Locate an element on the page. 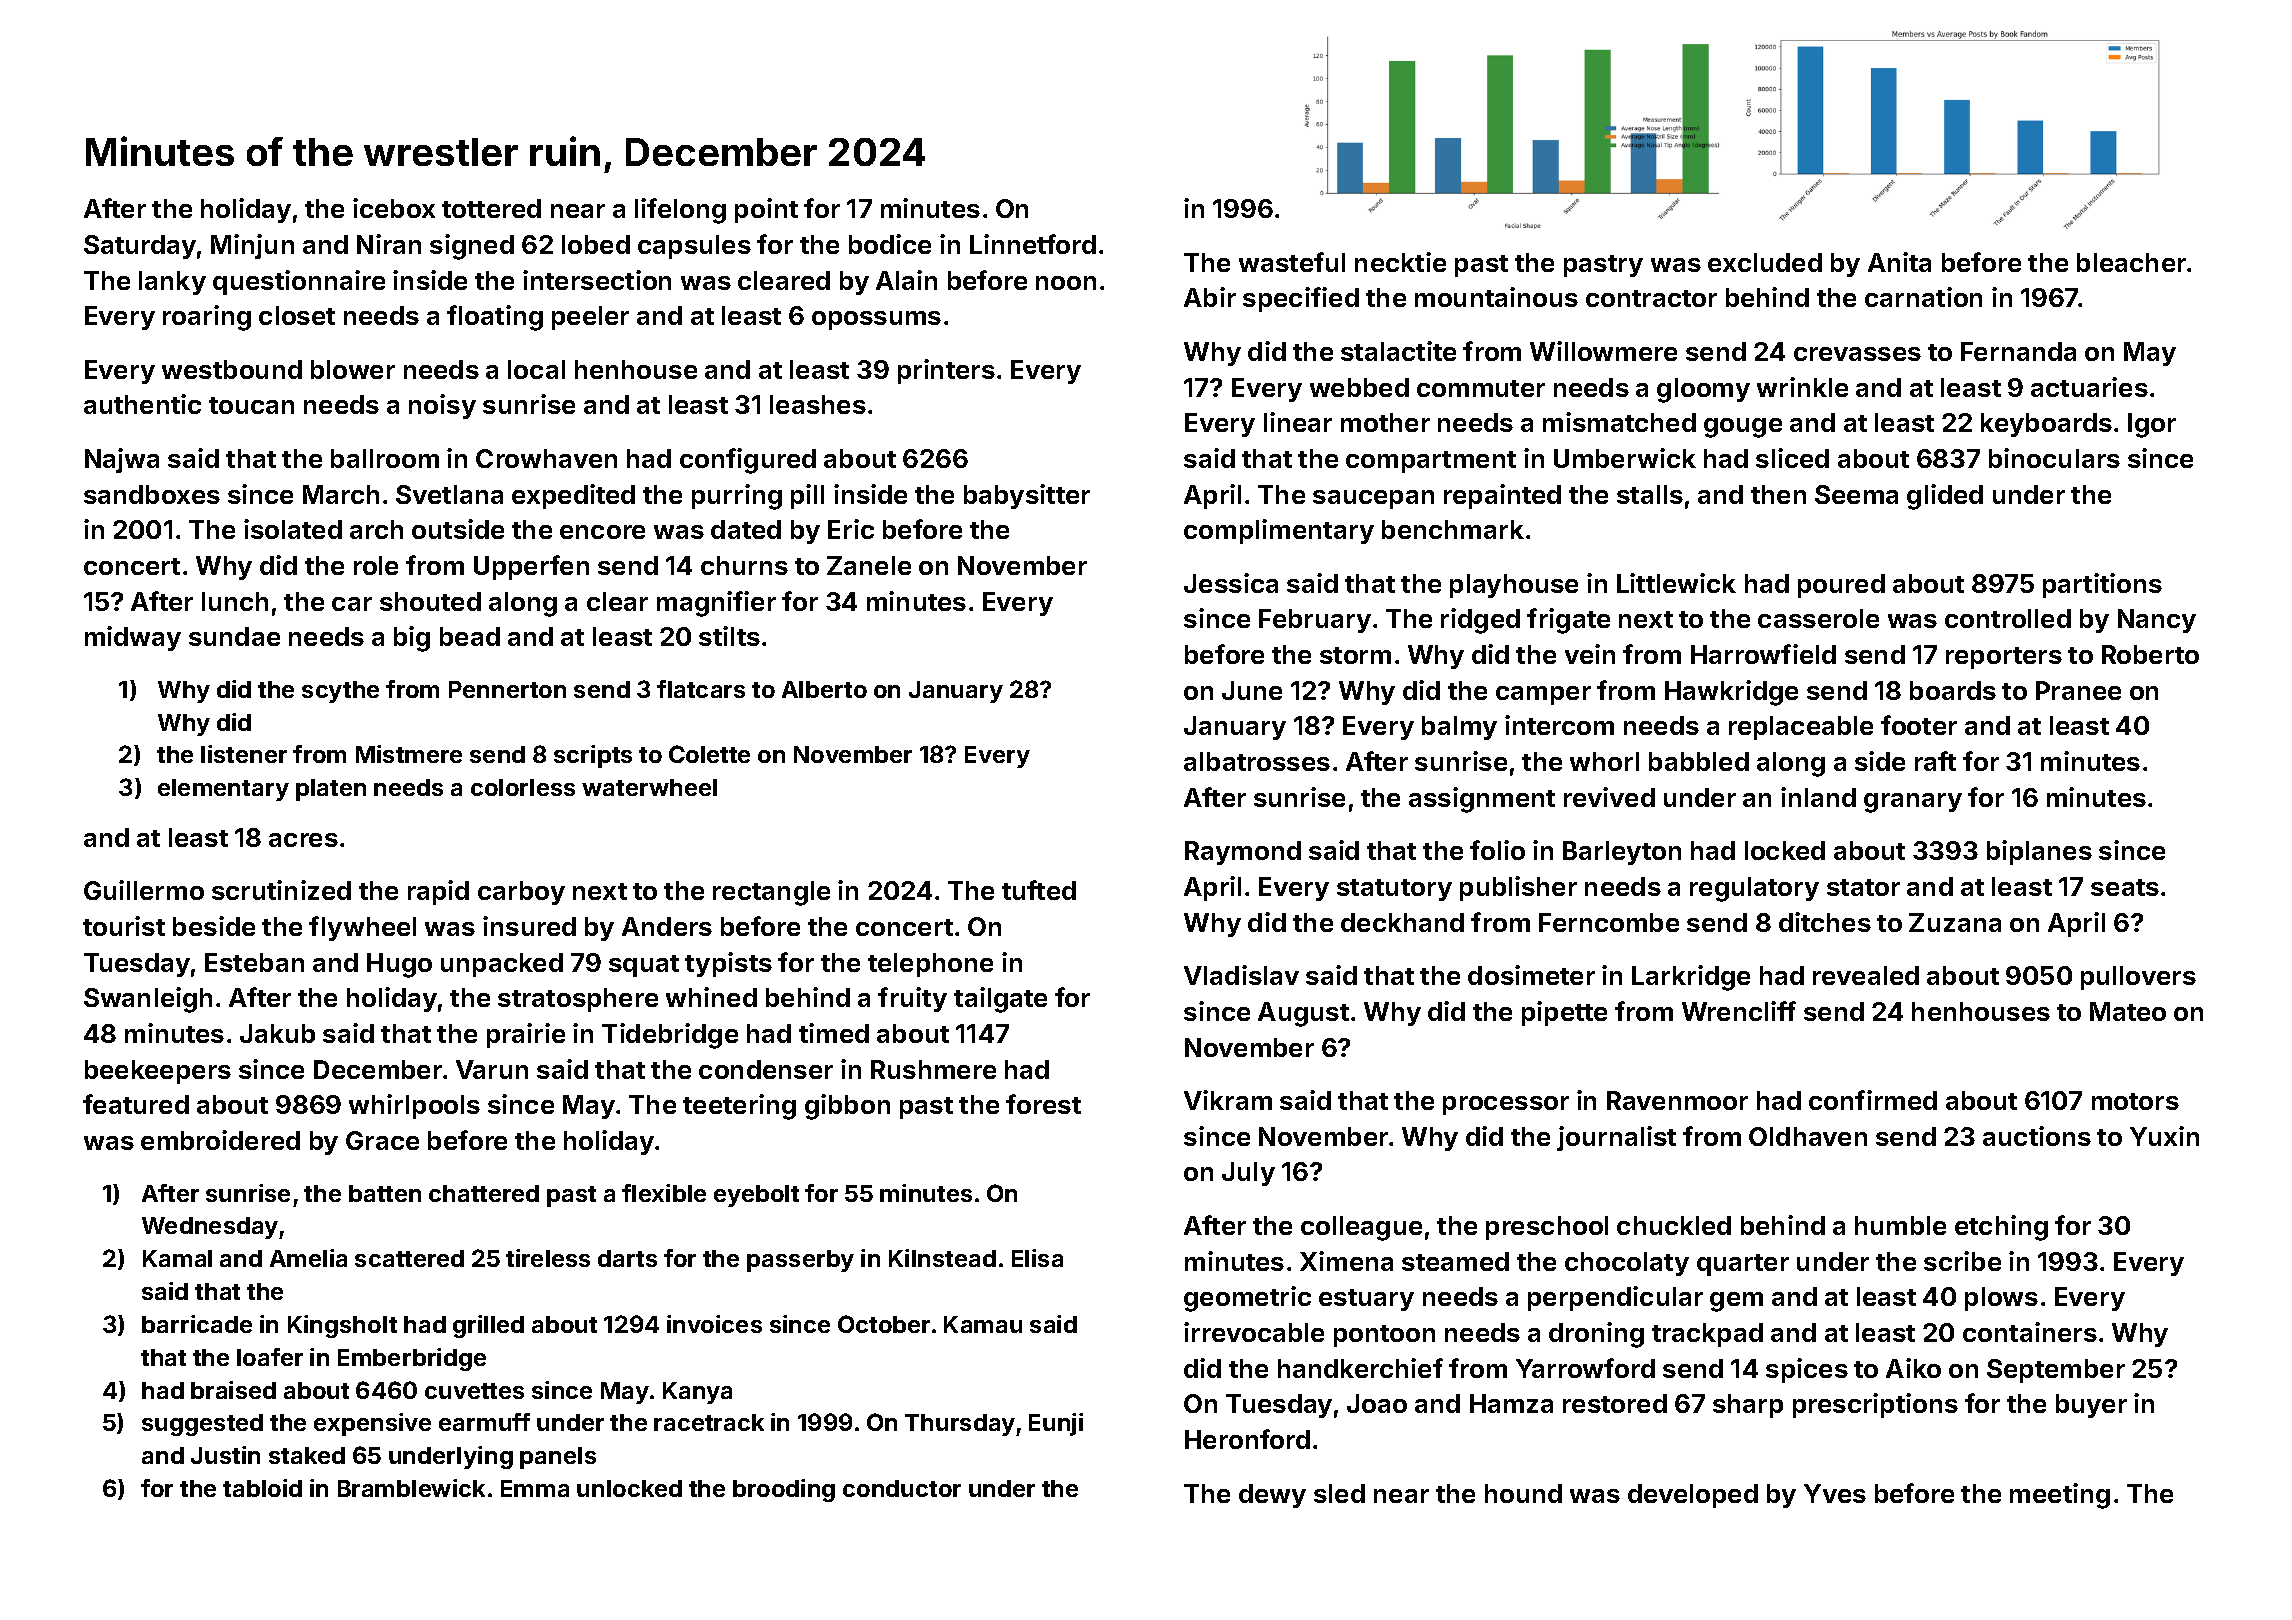 This document has width=2292, height=1620. Grace is located at coordinates (382, 1140).
